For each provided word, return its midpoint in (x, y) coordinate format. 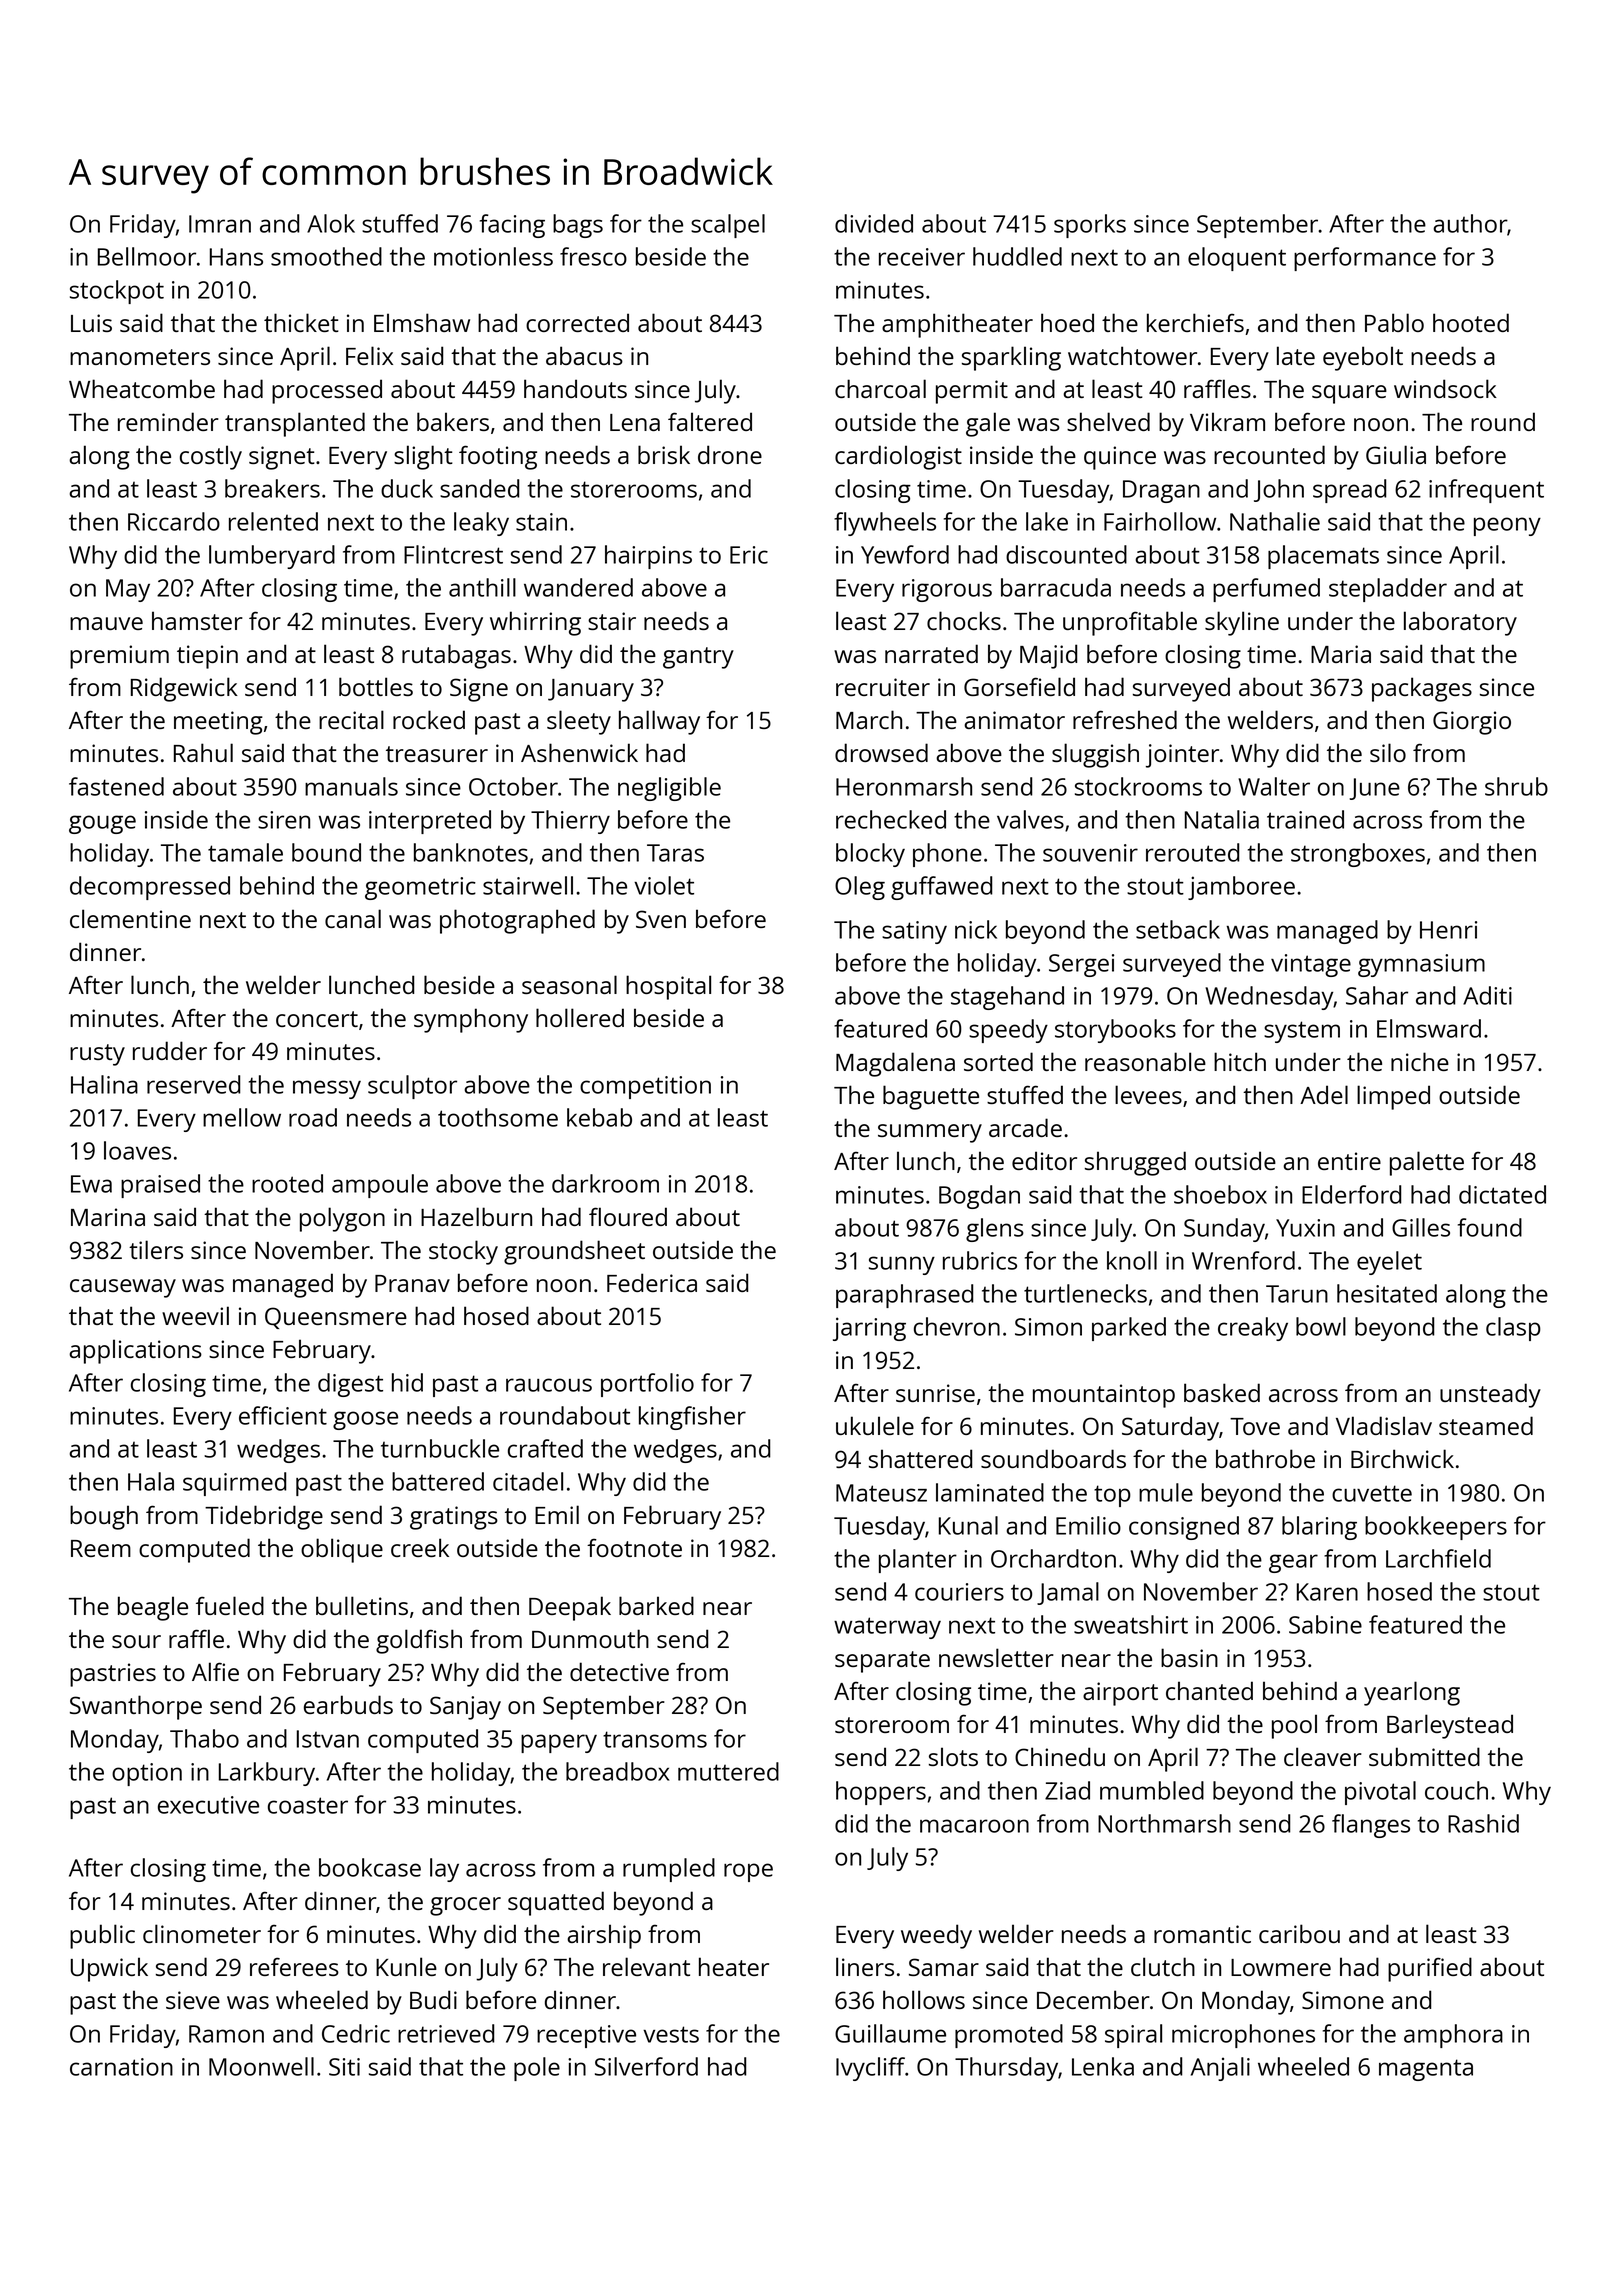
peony (1507, 526)
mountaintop (1104, 1396)
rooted (287, 1183)
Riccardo (174, 521)
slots (953, 1756)
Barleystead (1450, 1726)
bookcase (370, 1867)
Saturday (1170, 1428)
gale (988, 424)
